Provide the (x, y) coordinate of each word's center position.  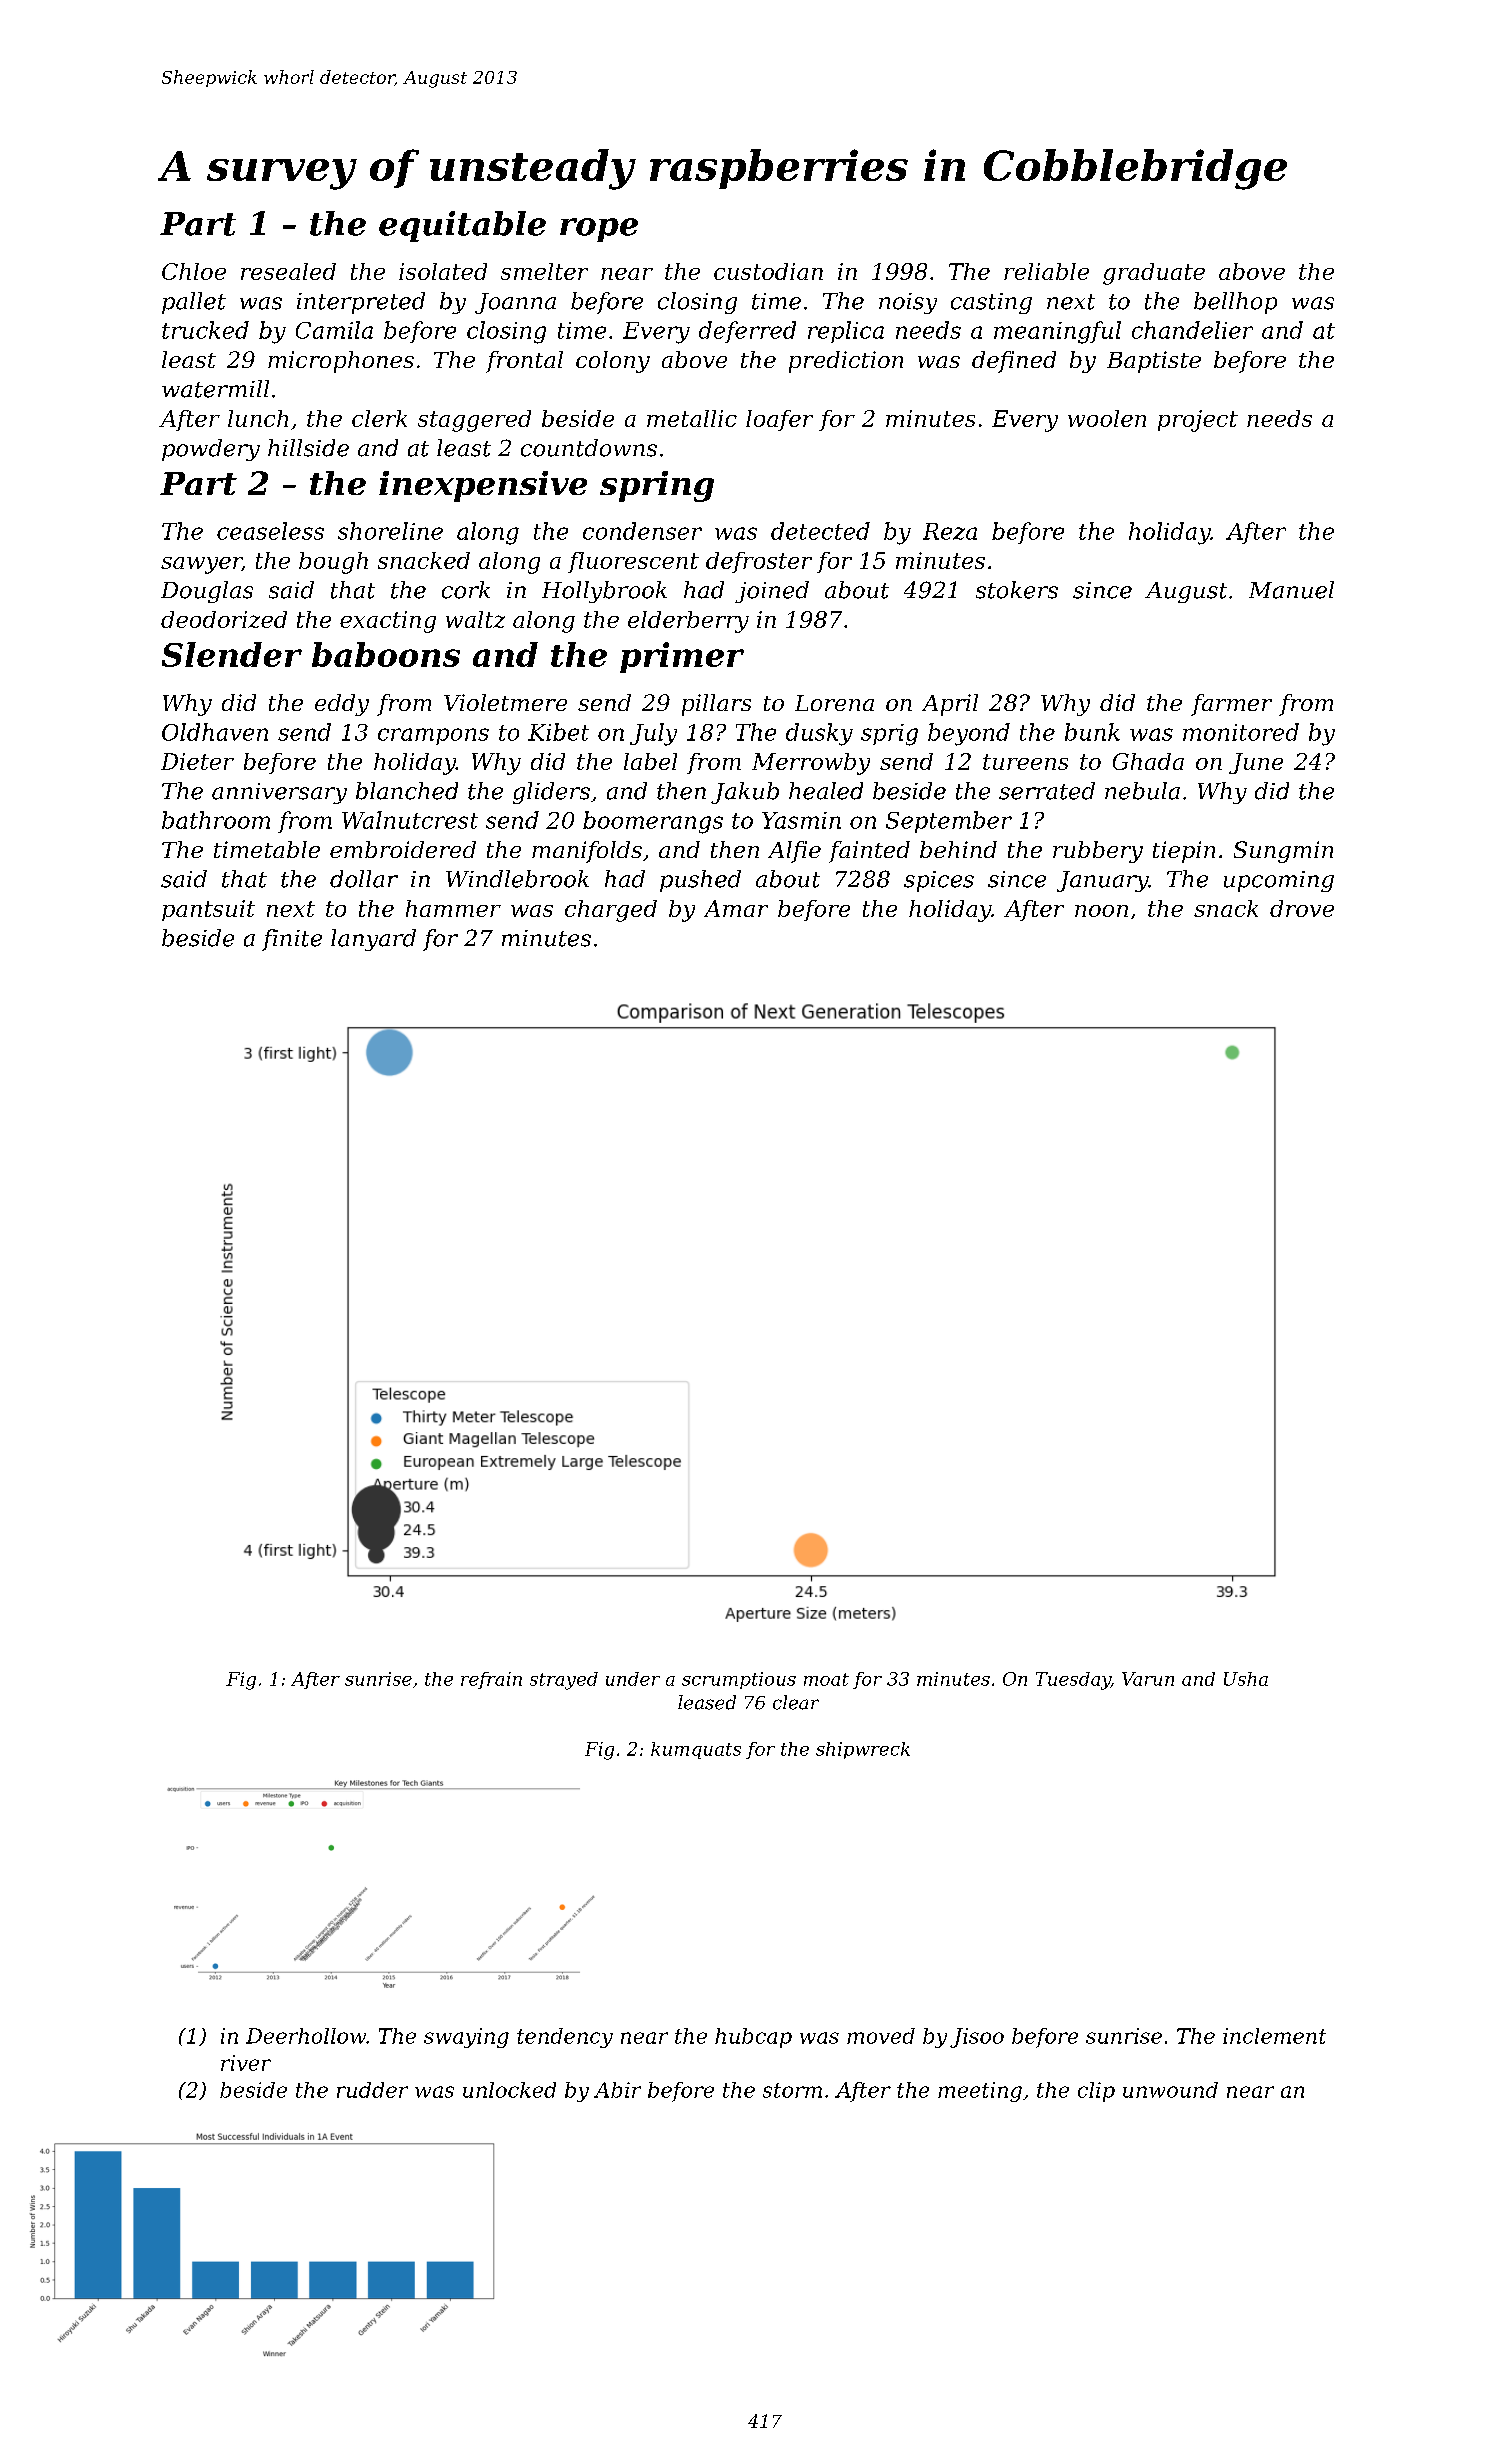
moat (826, 1679)
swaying (466, 2038)
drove (1302, 908)
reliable (1046, 271)
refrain (491, 1680)
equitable (462, 226)
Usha (1246, 1679)
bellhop (1235, 303)
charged (611, 911)
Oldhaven (215, 732)
